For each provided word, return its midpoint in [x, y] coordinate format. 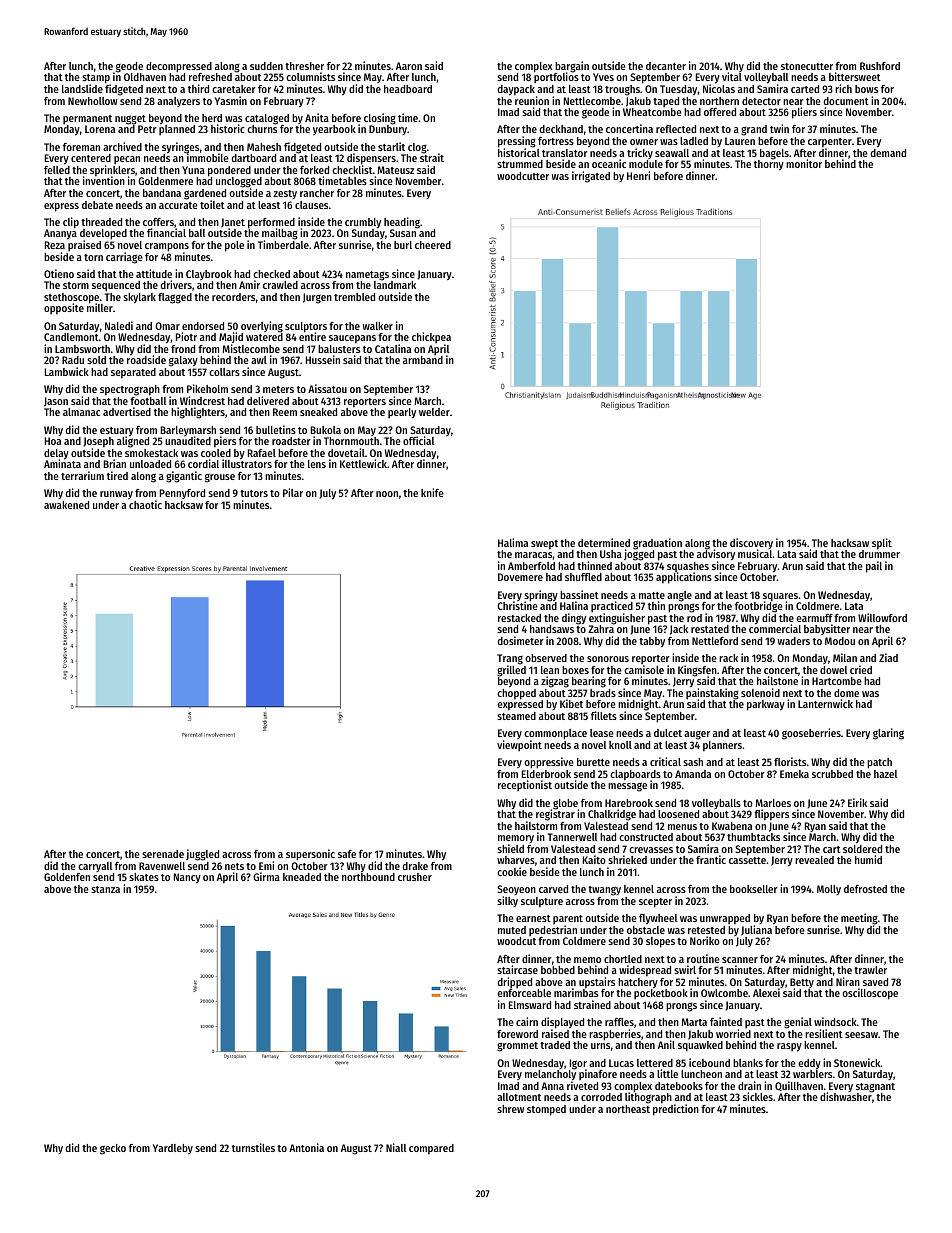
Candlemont [71, 337]
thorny [769, 165]
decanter [666, 66]
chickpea [431, 337]
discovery [751, 544]
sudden [266, 66]
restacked [519, 618]
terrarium [82, 475]
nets [234, 866]
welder [434, 412]
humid [868, 859]
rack [728, 658]
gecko [113, 1149]
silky [507, 901]
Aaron [409, 66]
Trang [510, 659]
